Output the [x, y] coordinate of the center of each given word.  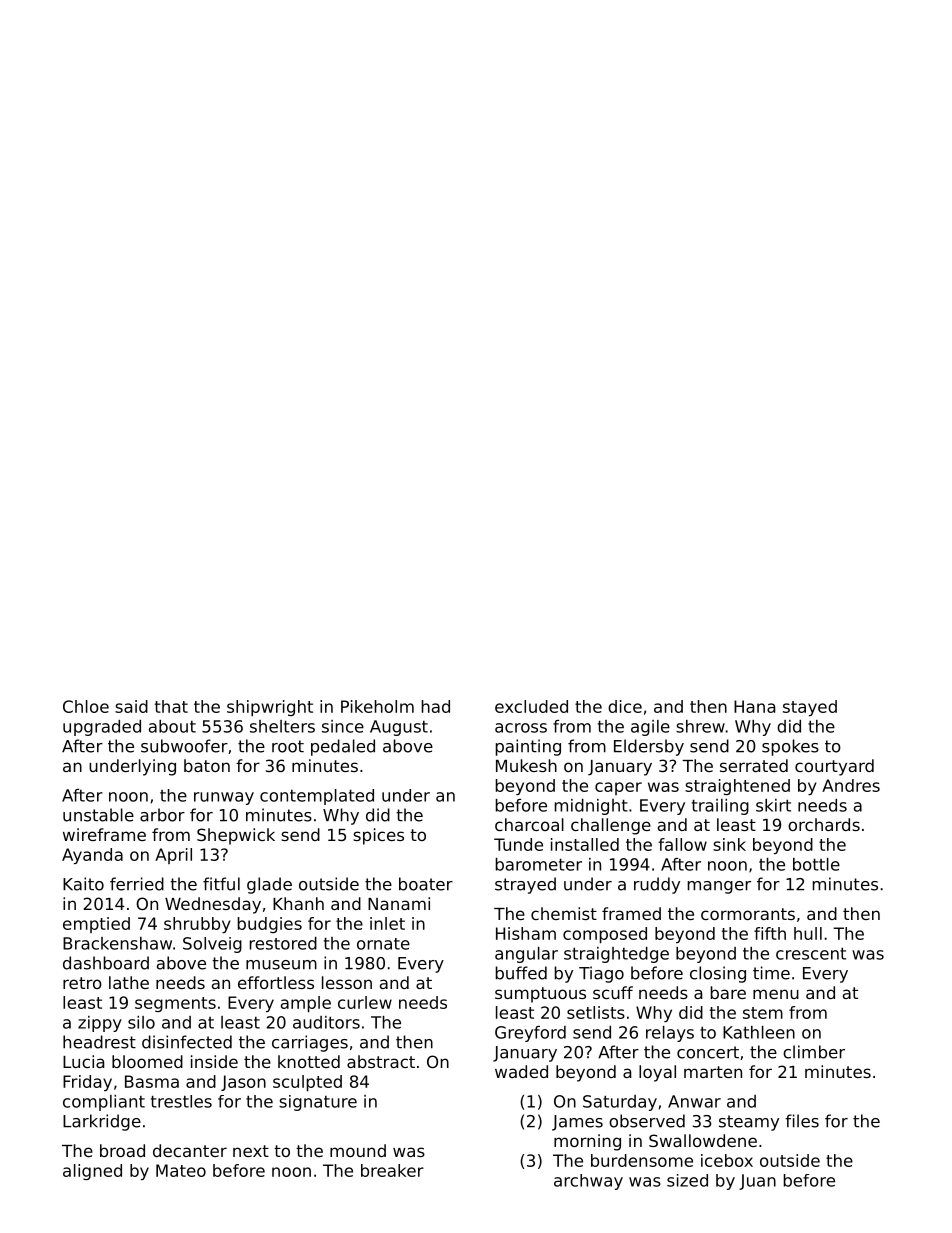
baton [207, 765]
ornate [383, 944]
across [521, 728]
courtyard [834, 767]
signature [318, 1103]
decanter [190, 1150]
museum [281, 965]
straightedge [616, 955]
